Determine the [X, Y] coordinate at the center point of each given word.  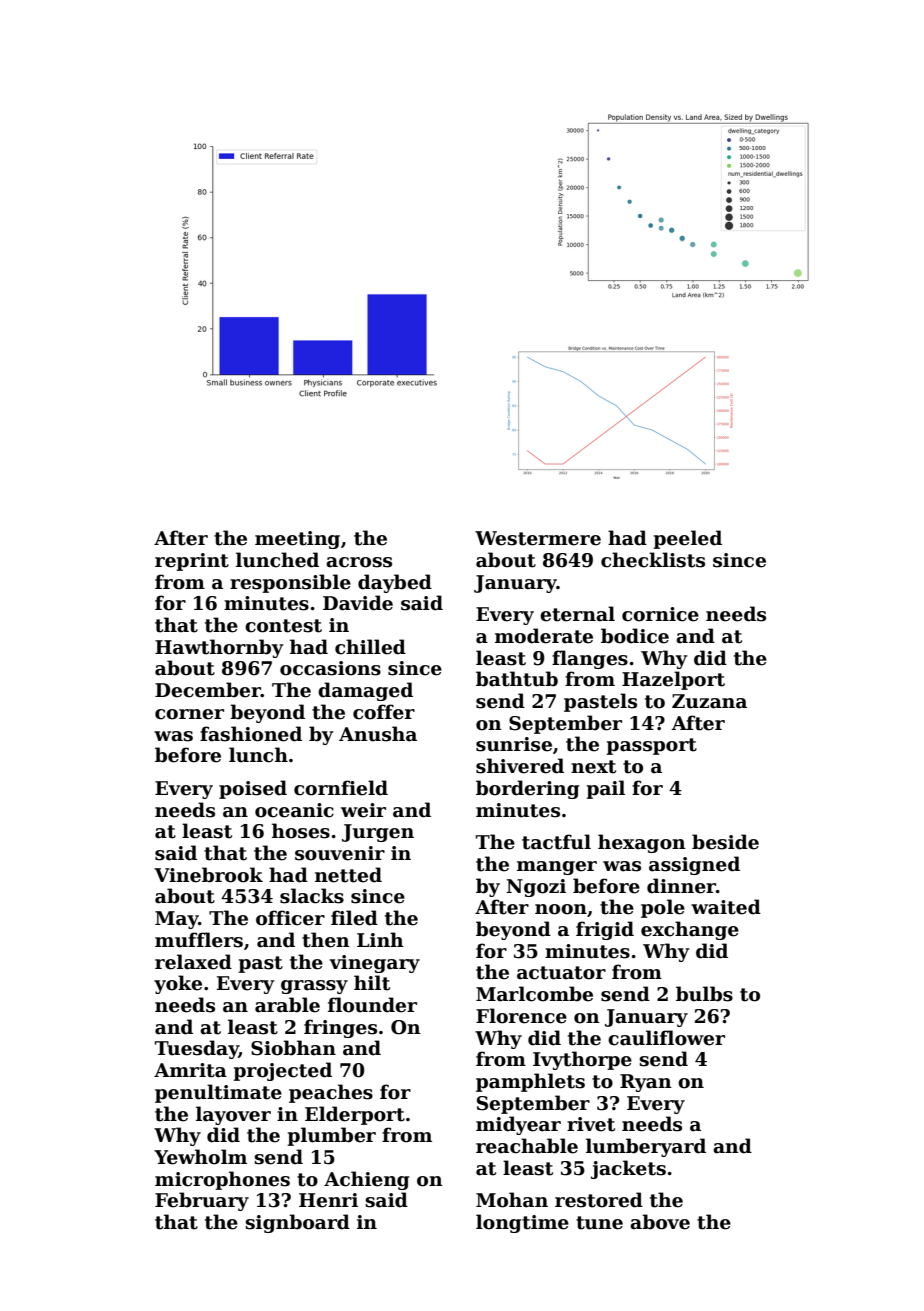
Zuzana [709, 701]
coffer [384, 712]
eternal [577, 614]
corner [189, 714]
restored [599, 1200]
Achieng [367, 1180]
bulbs [704, 994]
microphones [222, 1180]
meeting [297, 540]
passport [651, 746]
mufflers [199, 940]
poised [253, 789]
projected [282, 1071]
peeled [687, 539]
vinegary [374, 964]
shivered [520, 766]
